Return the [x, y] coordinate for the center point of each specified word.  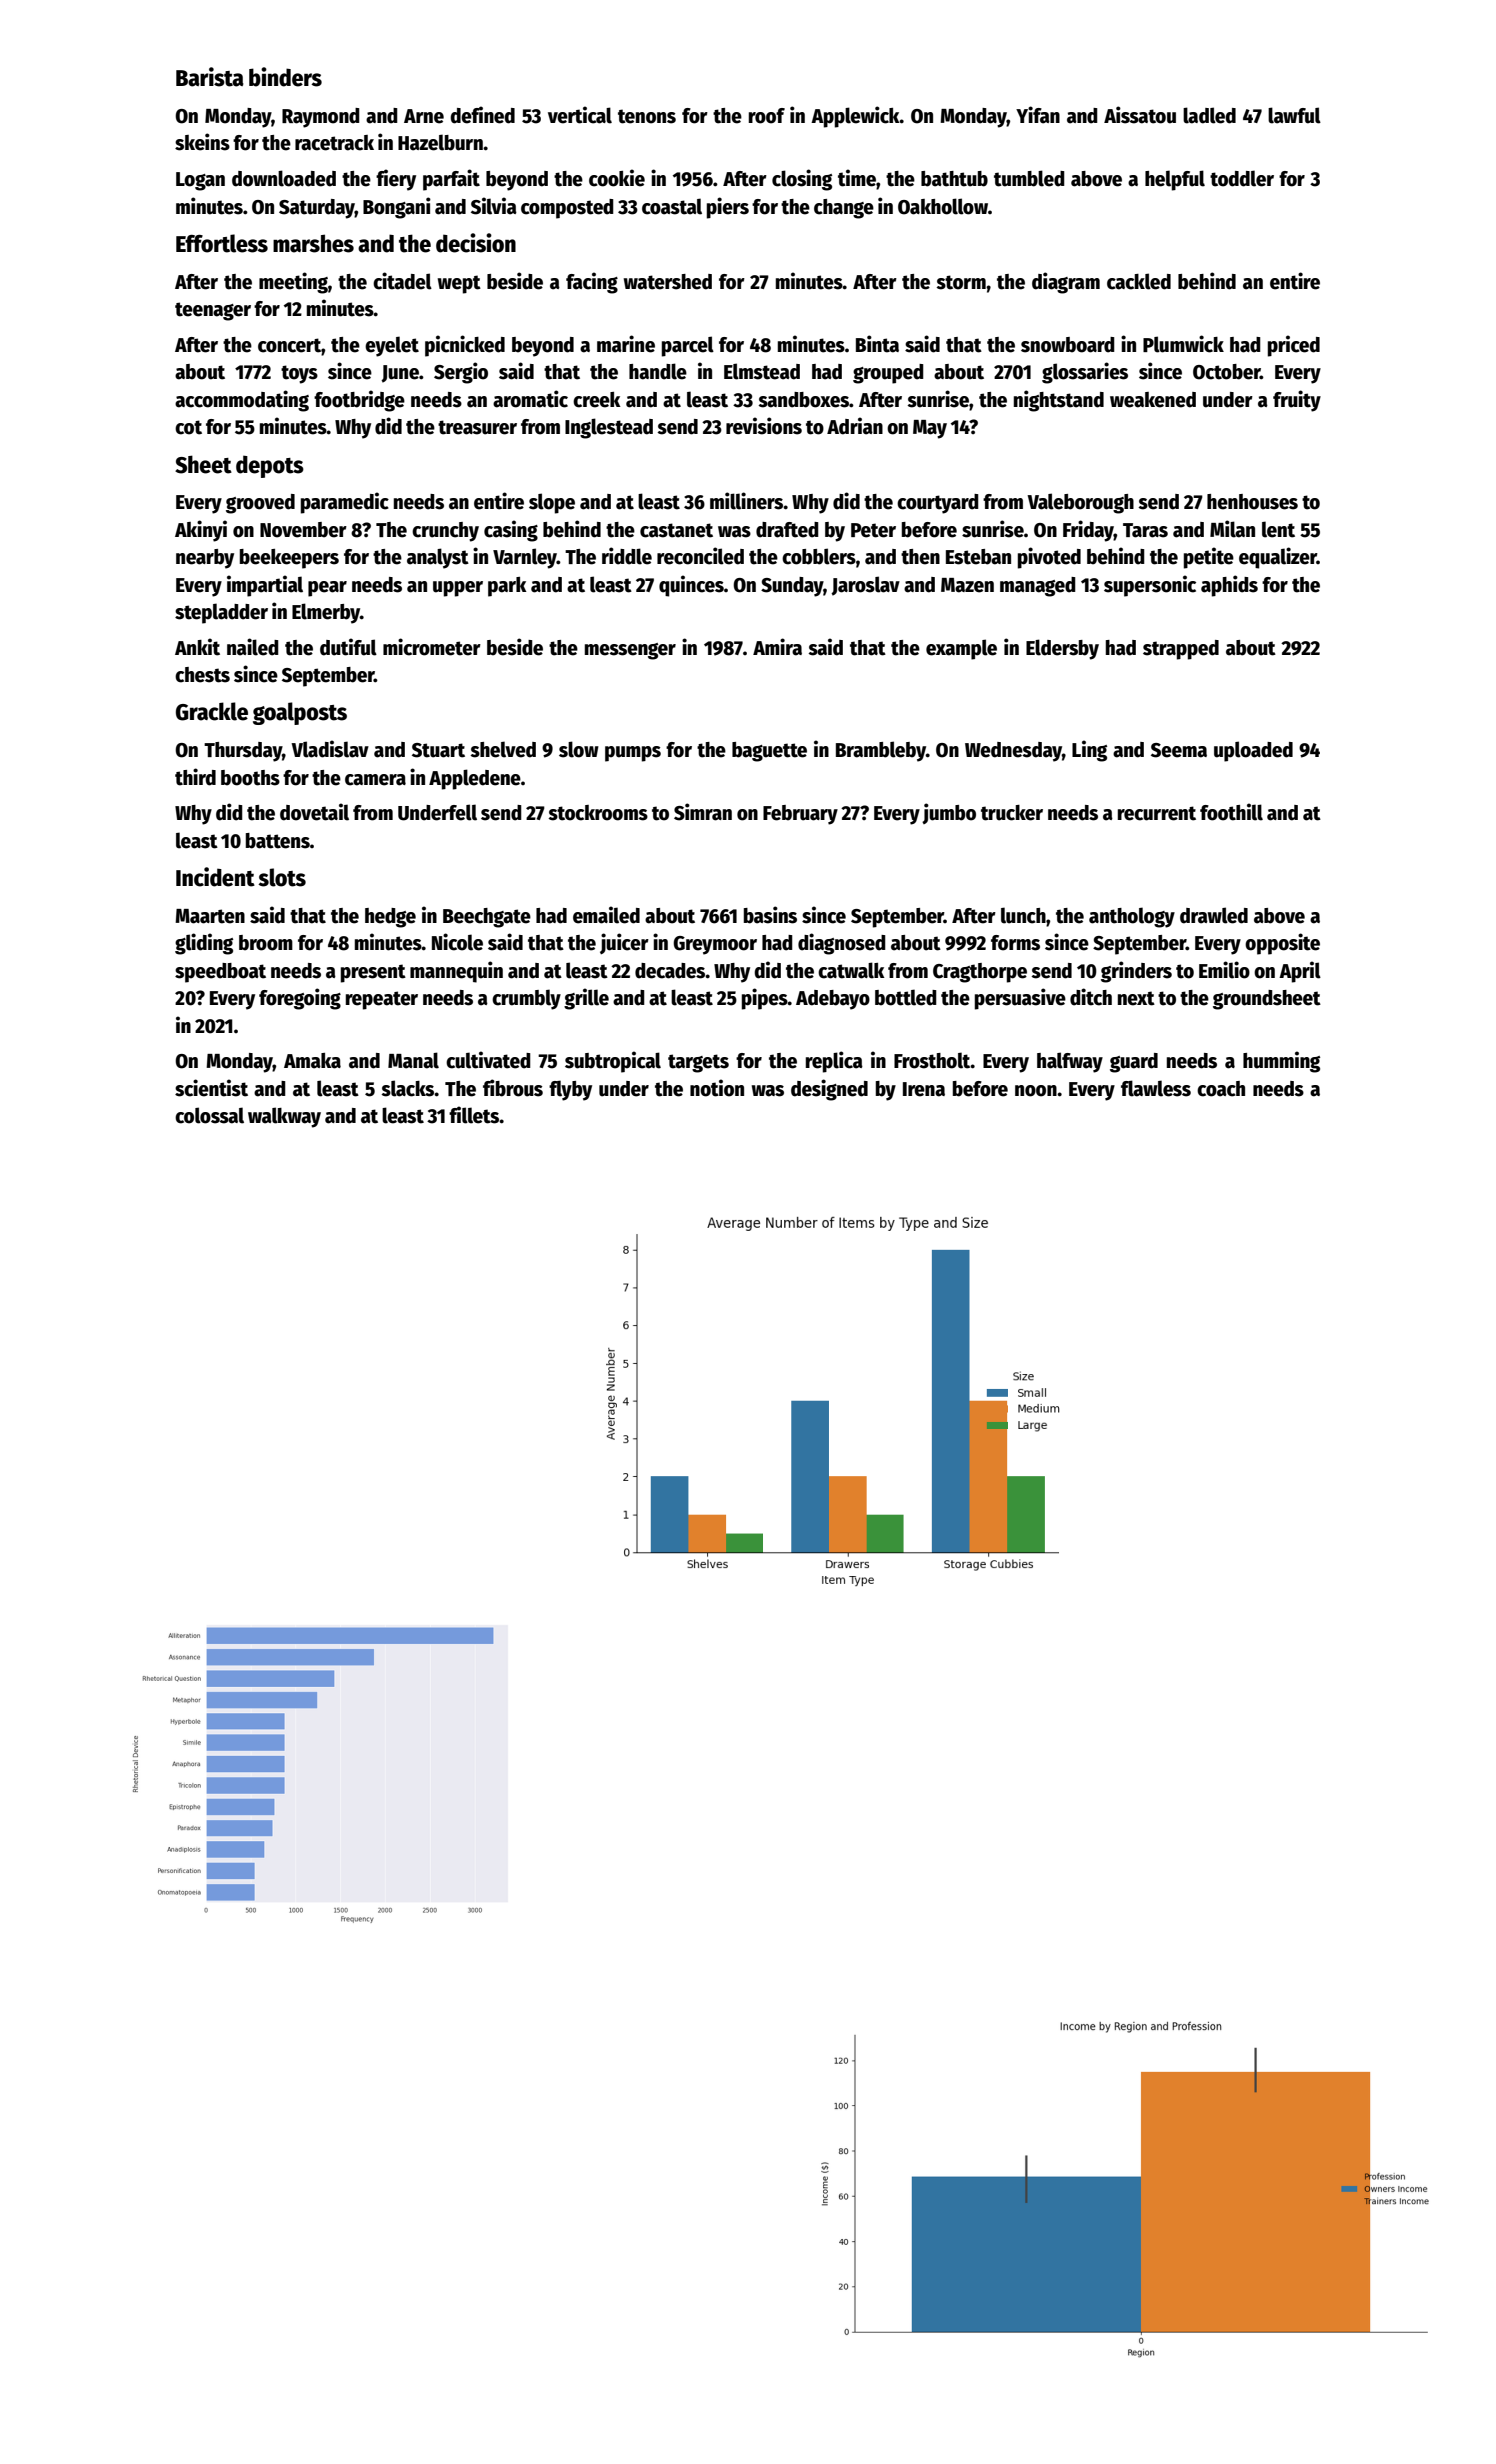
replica [834, 1062]
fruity [1297, 401]
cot [188, 427]
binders [285, 77]
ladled [1209, 115]
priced [1294, 346]
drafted [787, 530]
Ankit [197, 647]
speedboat [220, 973]
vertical [580, 115]
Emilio [1224, 970]
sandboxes [803, 400]
